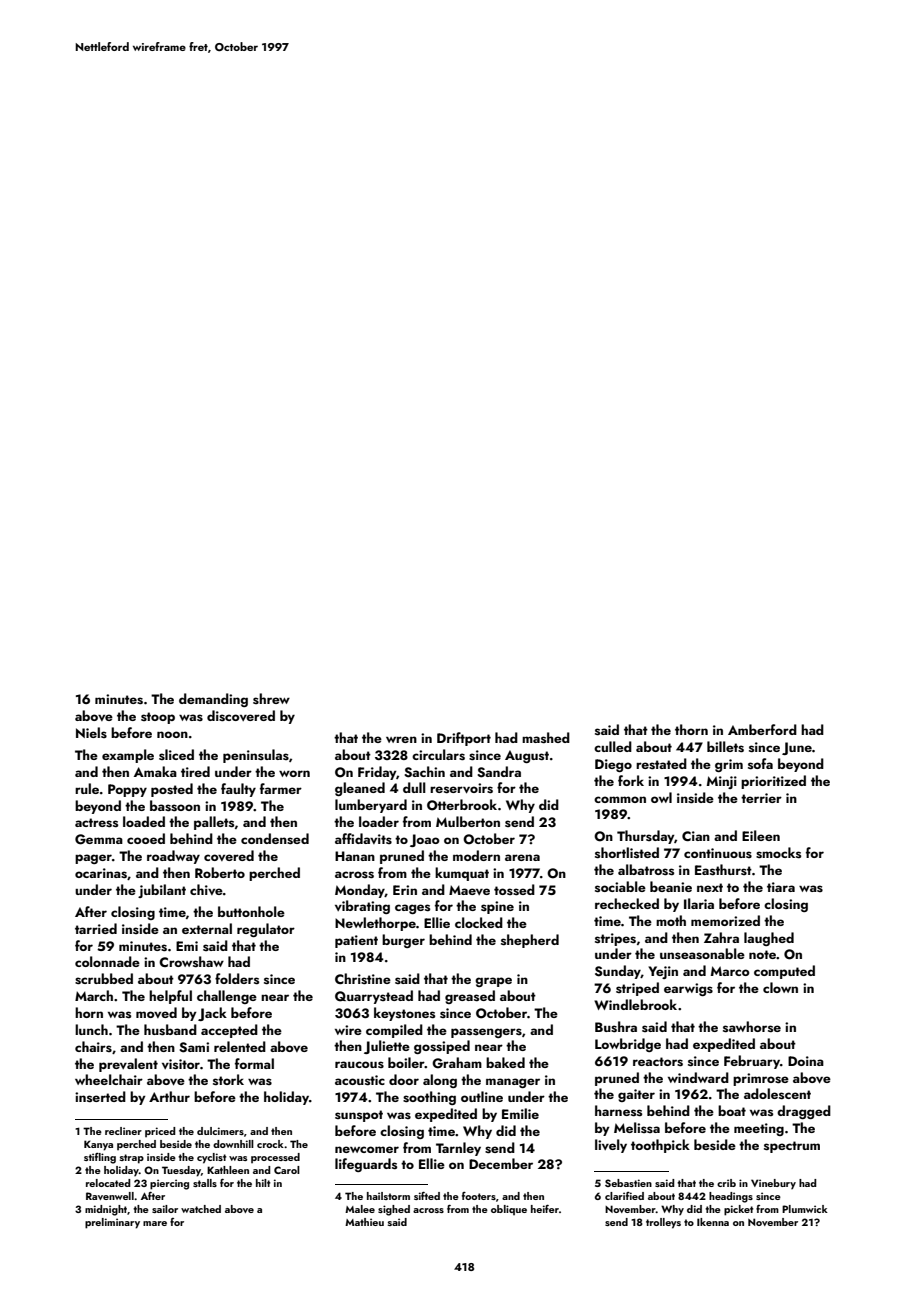 The image size is (908, 1316). Describe the element at coordinates (731, 1197) in the screenshot. I see `headings` at that location.
